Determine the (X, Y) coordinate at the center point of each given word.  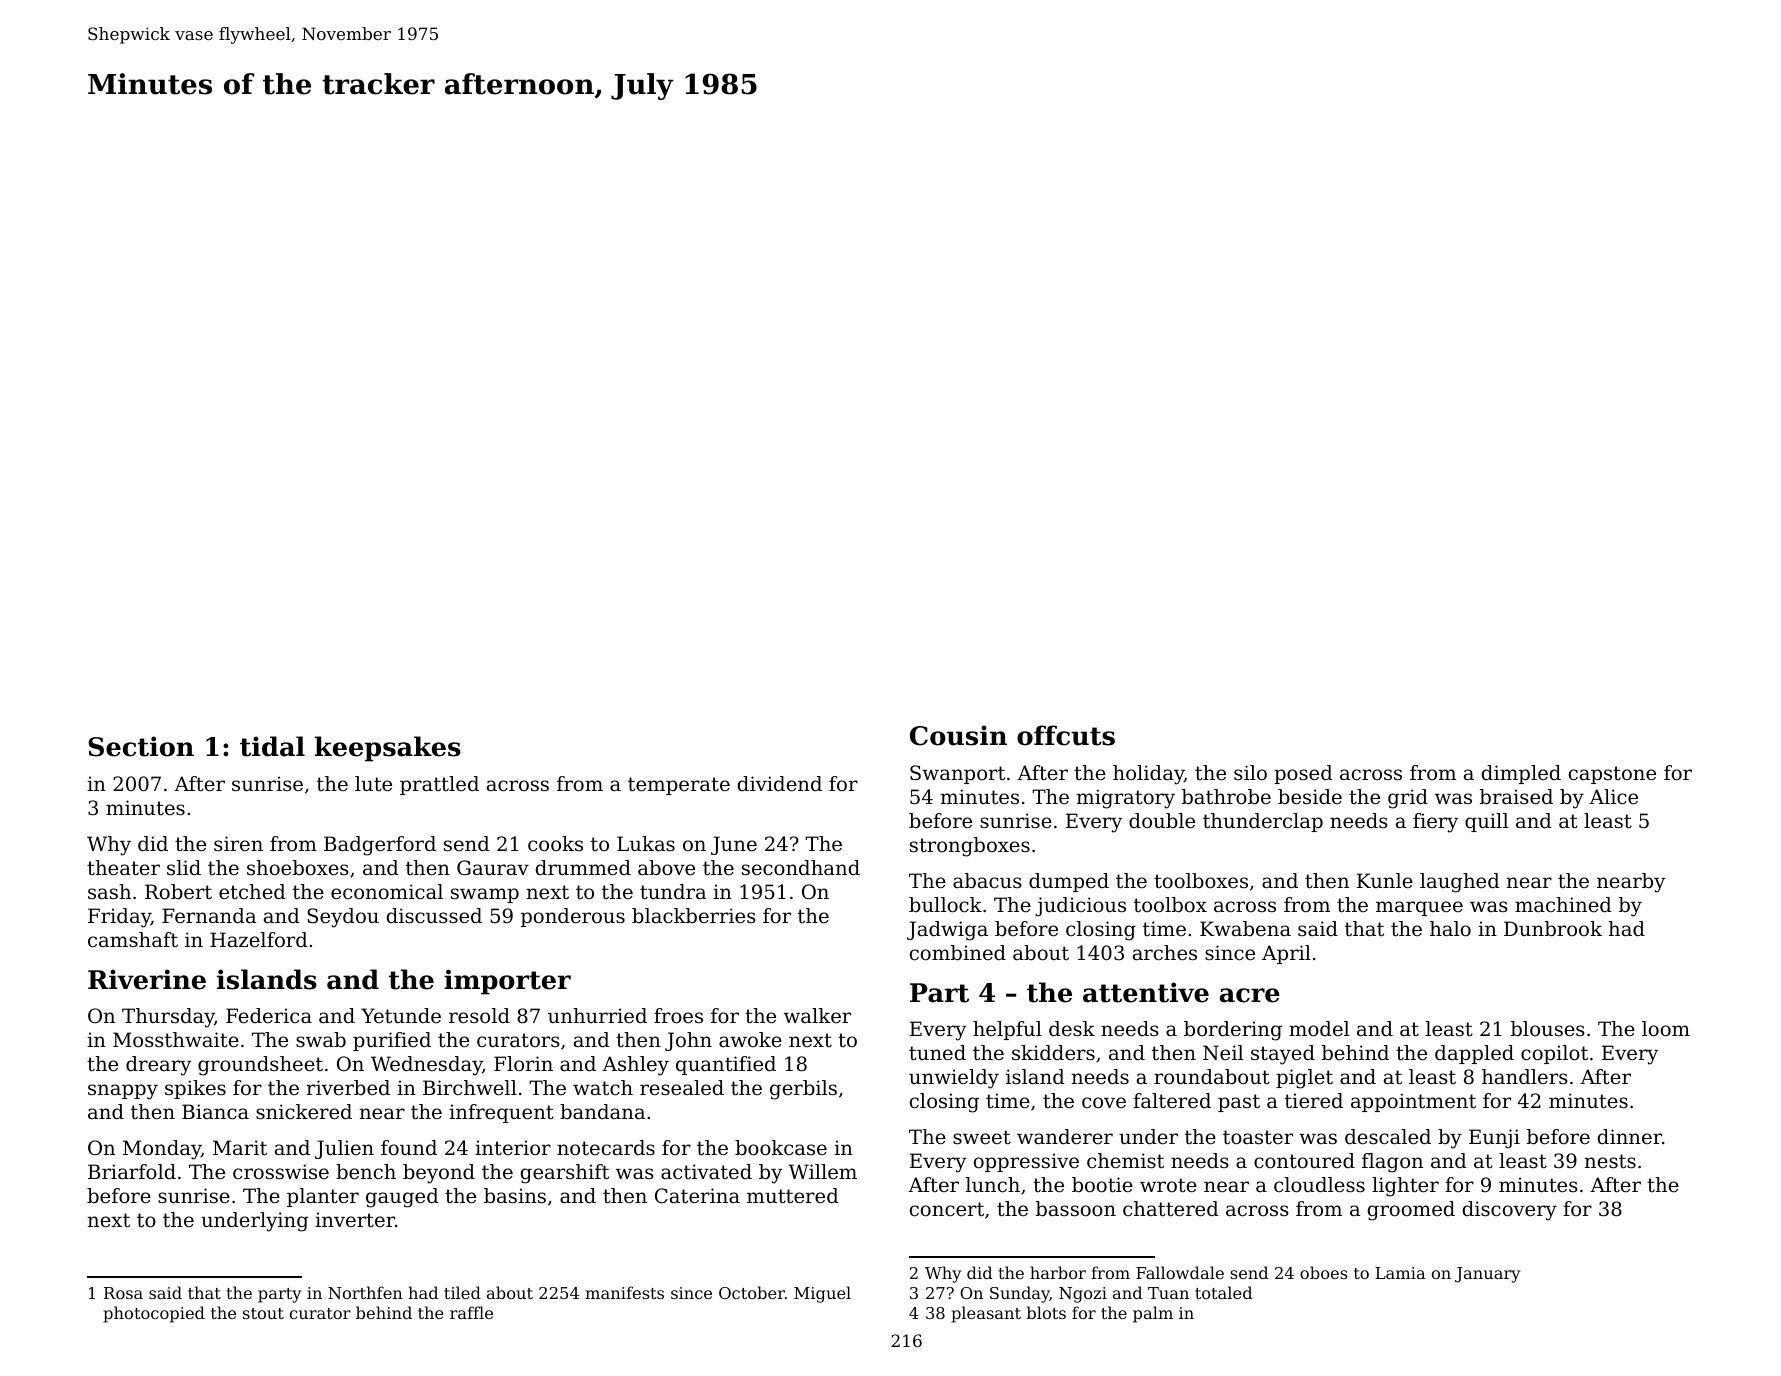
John (688, 1041)
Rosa (123, 1293)
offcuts (1066, 735)
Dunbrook (1553, 929)
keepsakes (388, 749)
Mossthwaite (176, 1040)
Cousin (958, 735)
